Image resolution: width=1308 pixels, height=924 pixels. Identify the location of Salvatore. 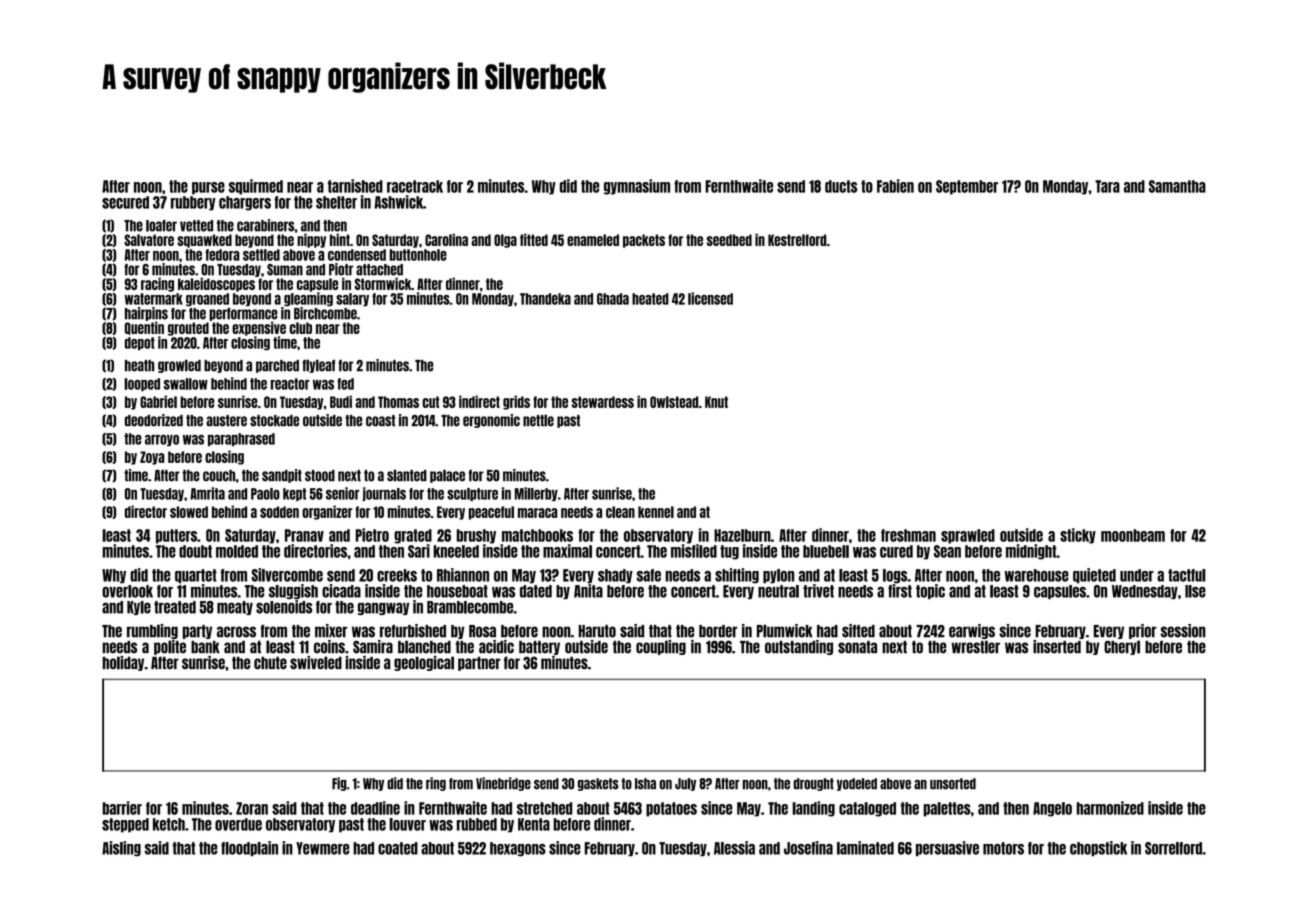
(149, 240).
